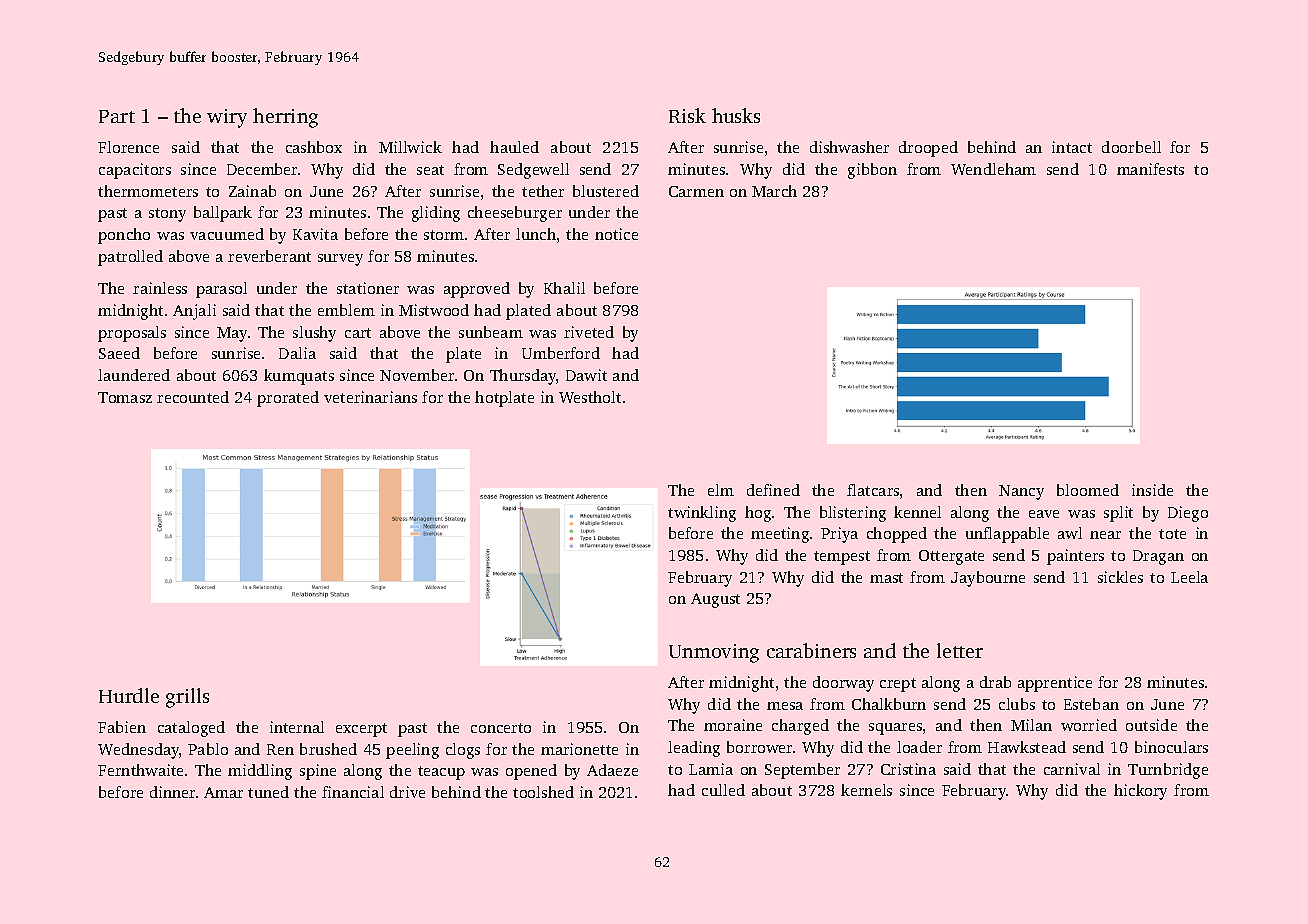 The height and width of the document is (924, 1308). I want to click on husks, so click(736, 115).
